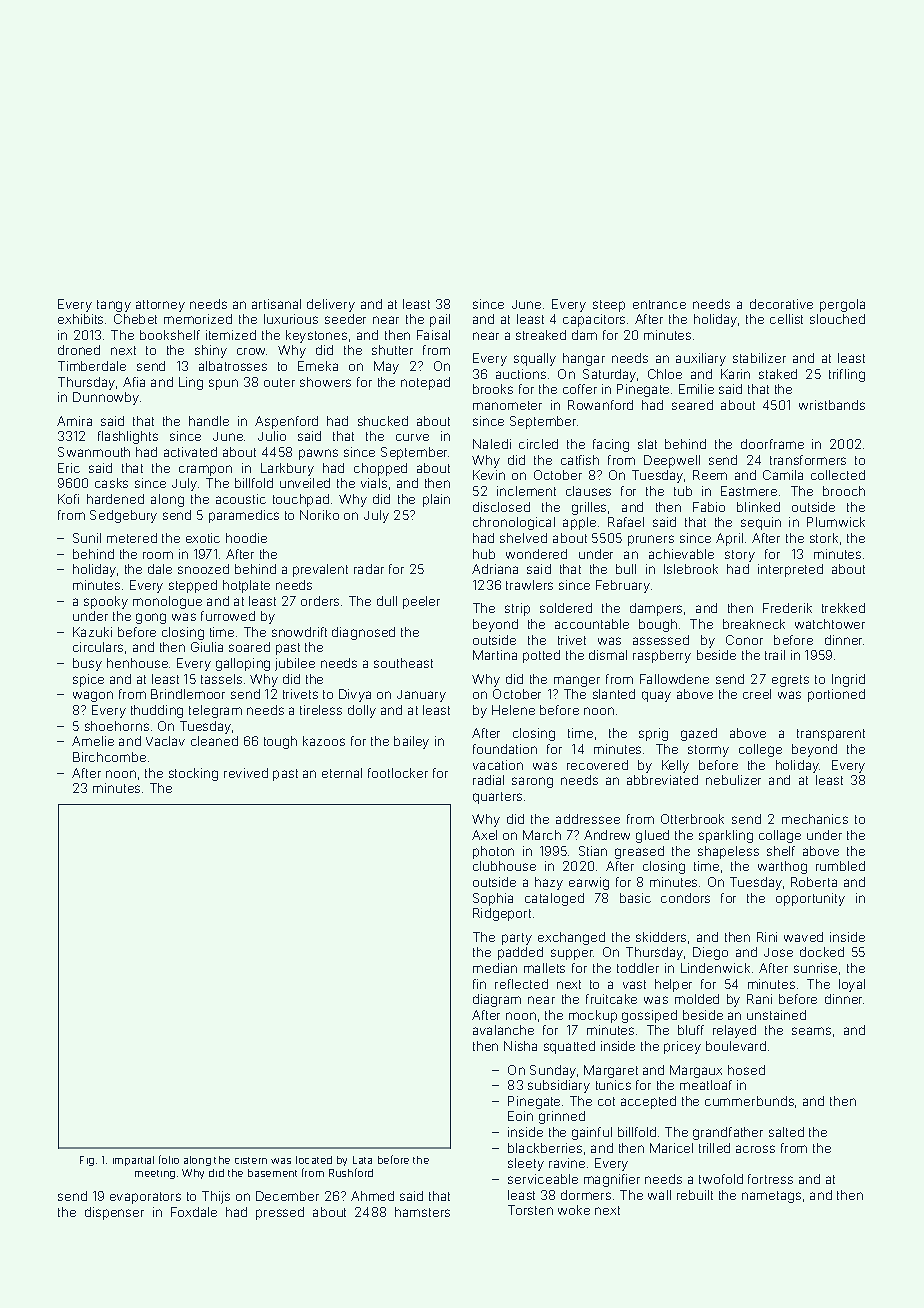  What do you see at coordinates (114, 1213) in the document?
I see `dispenser` at bounding box center [114, 1213].
